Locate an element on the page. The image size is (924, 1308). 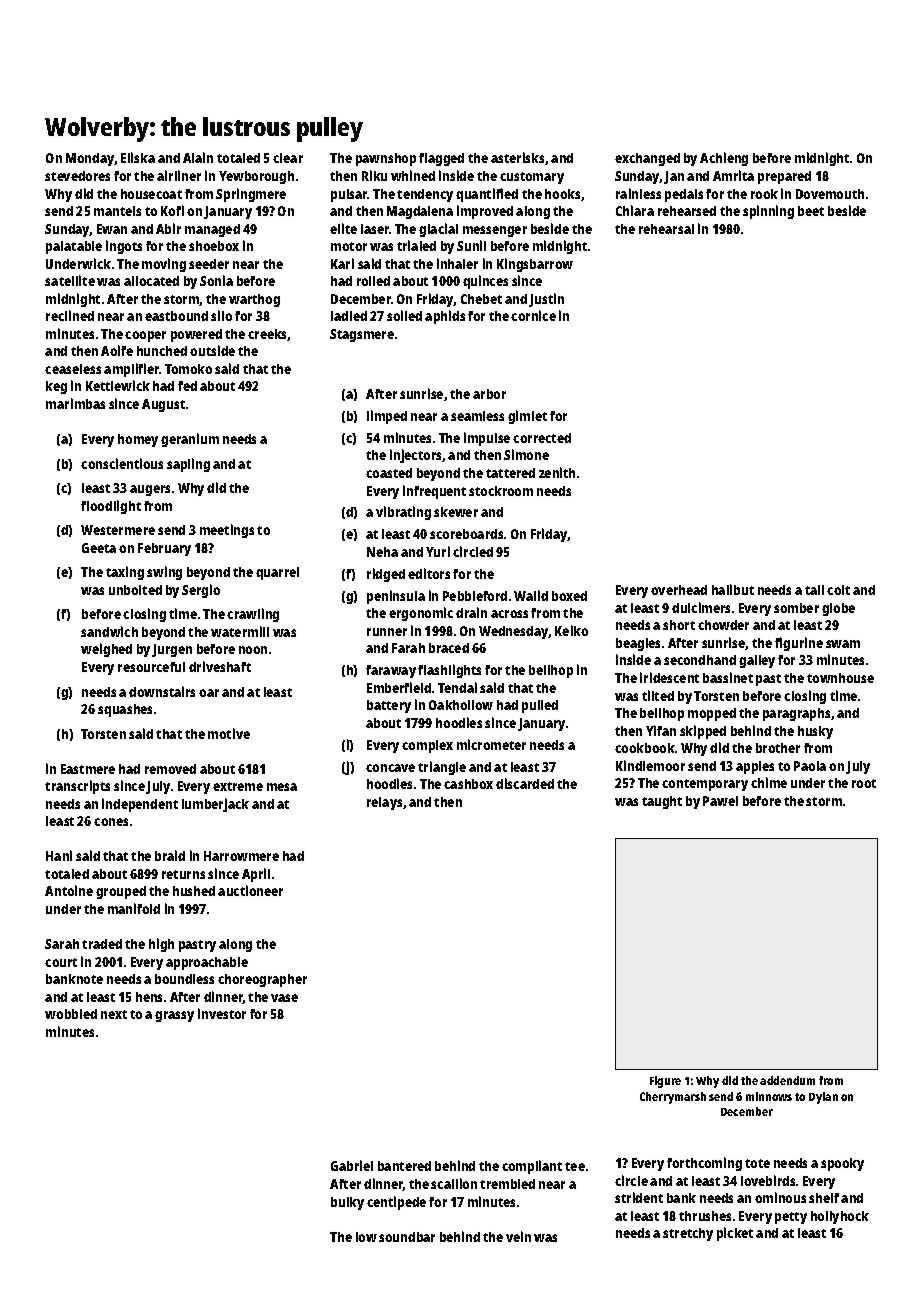
high is located at coordinates (161, 945).
